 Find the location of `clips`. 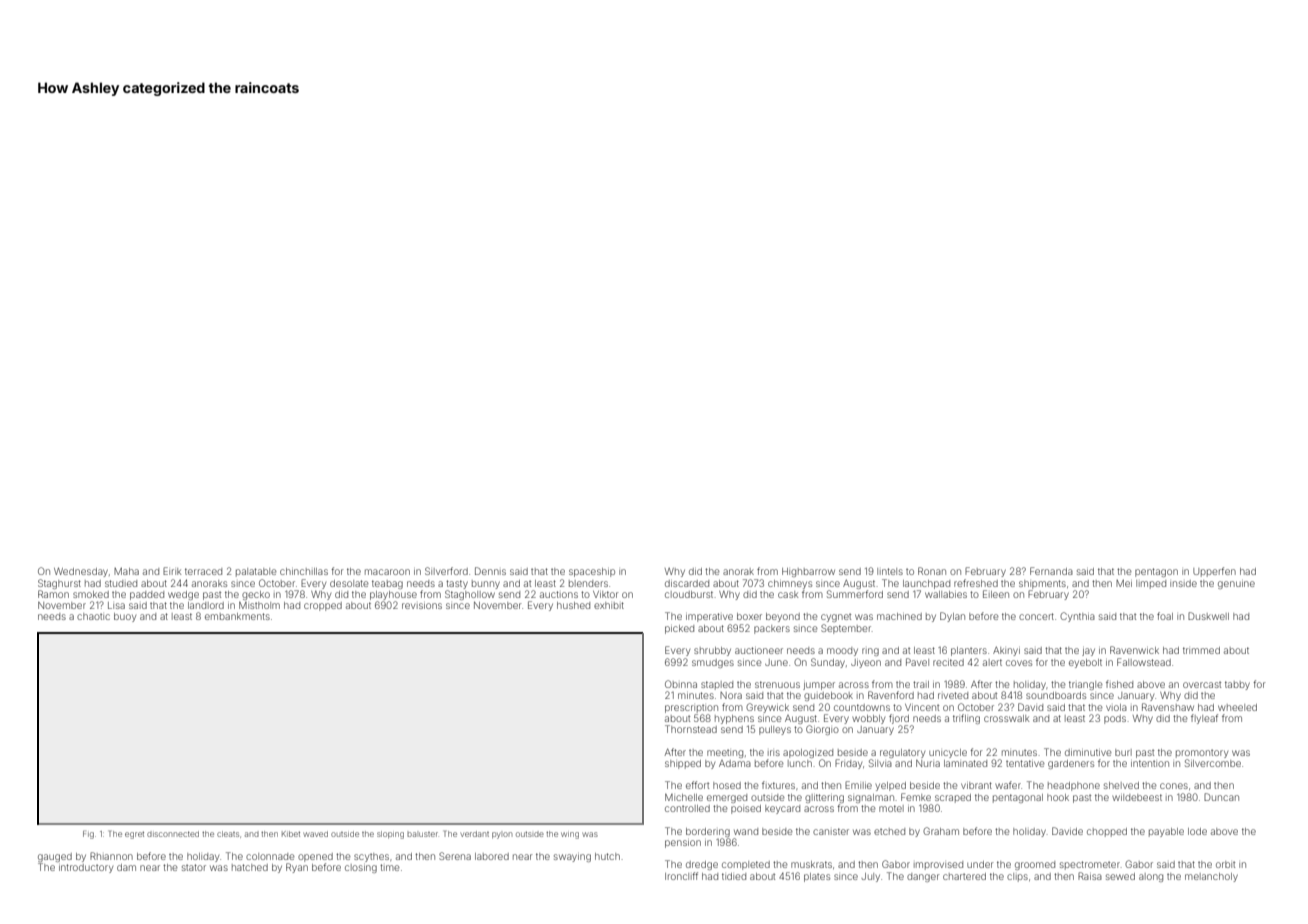

clips is located at coordinates (1017, 877).
